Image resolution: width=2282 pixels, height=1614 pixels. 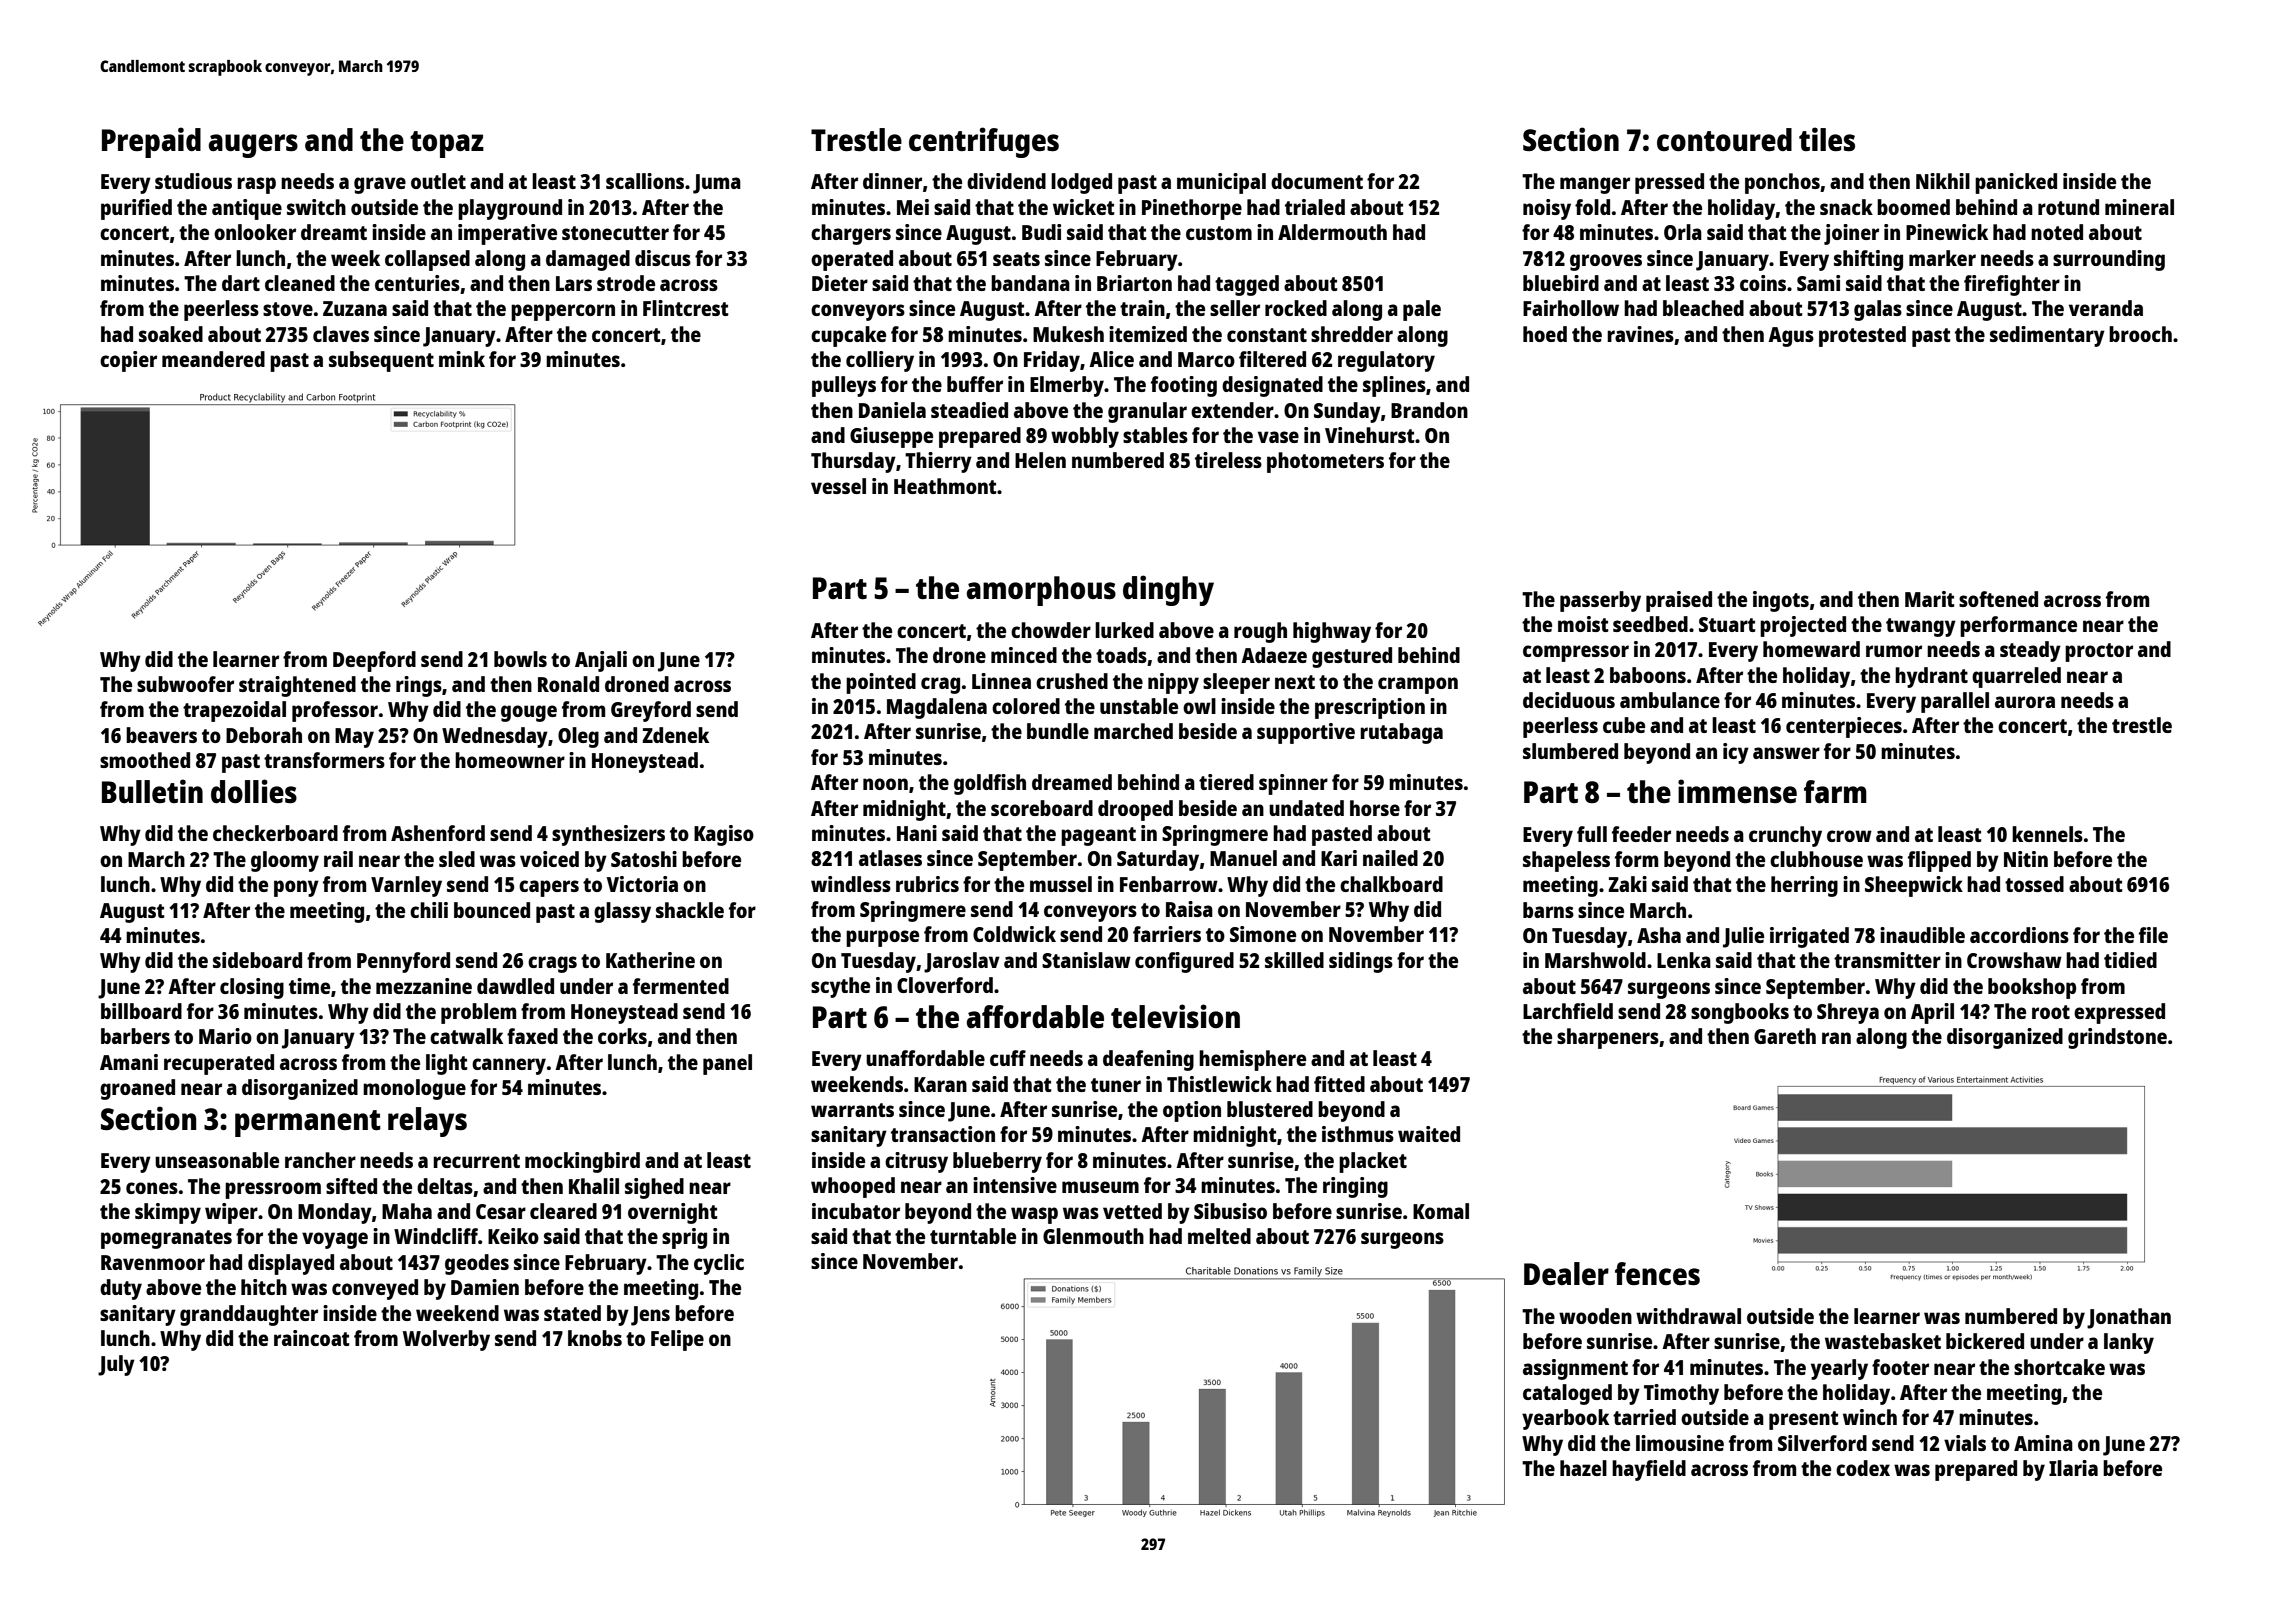 What do you see at coordinates (1724, 139) in the image?
I see `contoured` at bounding box center [1724, 139].
